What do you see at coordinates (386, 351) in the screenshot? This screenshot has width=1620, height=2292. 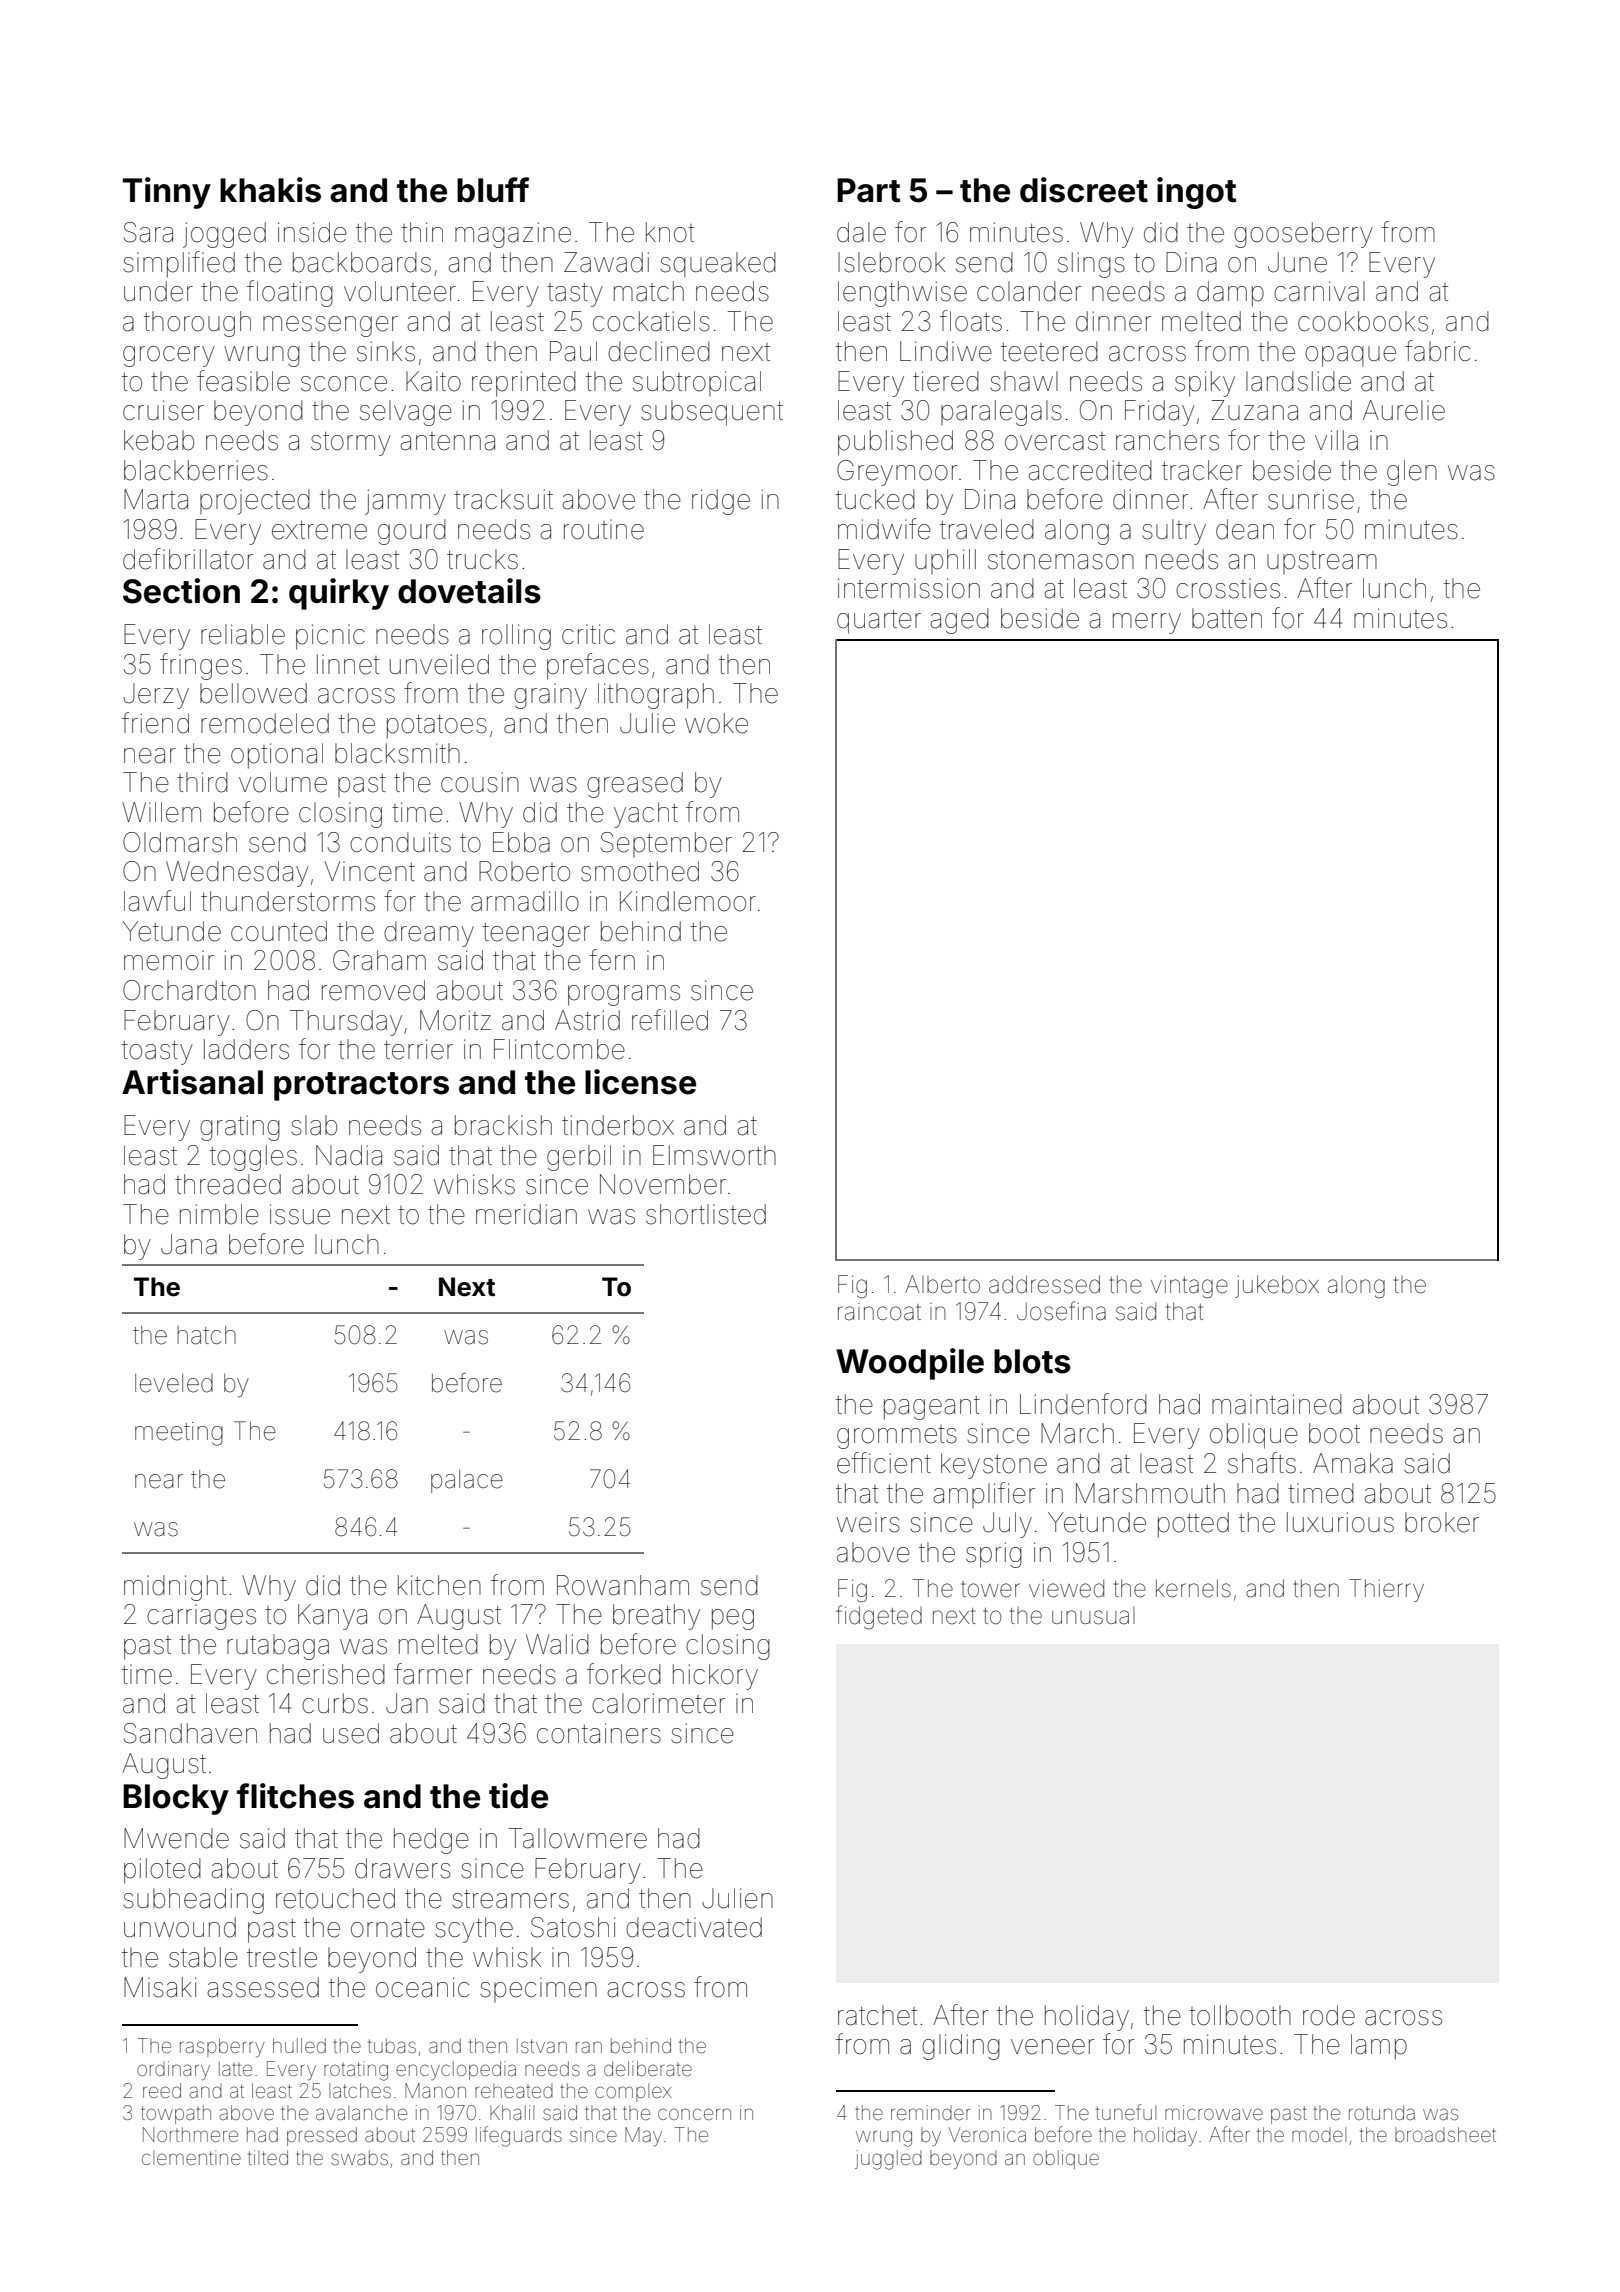 I see `sinks` at bounding box center [386, 351].
